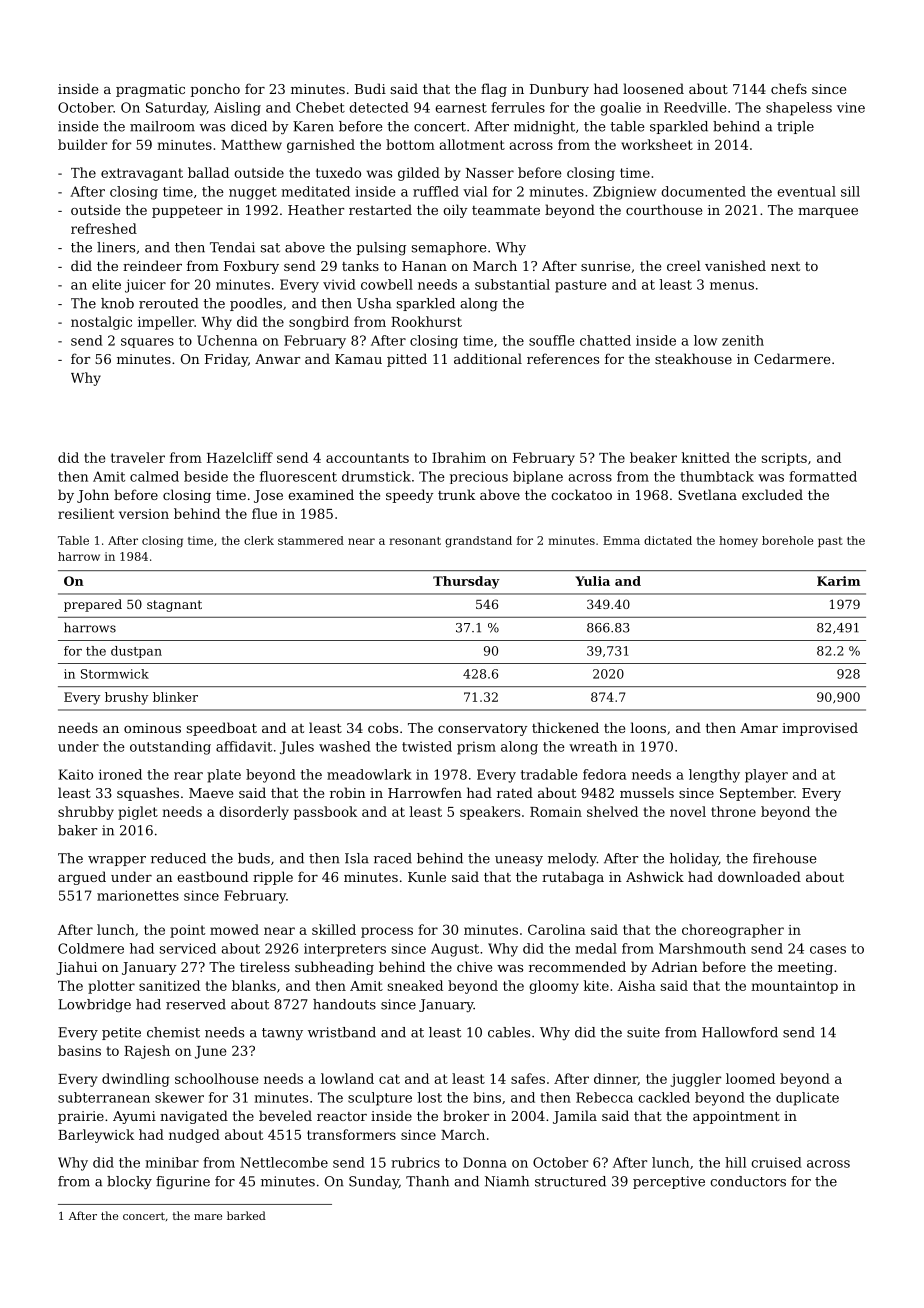 The height and width of the screenshot is (1308, 924). I want to click on Cedarmere, so click(792, 358).
